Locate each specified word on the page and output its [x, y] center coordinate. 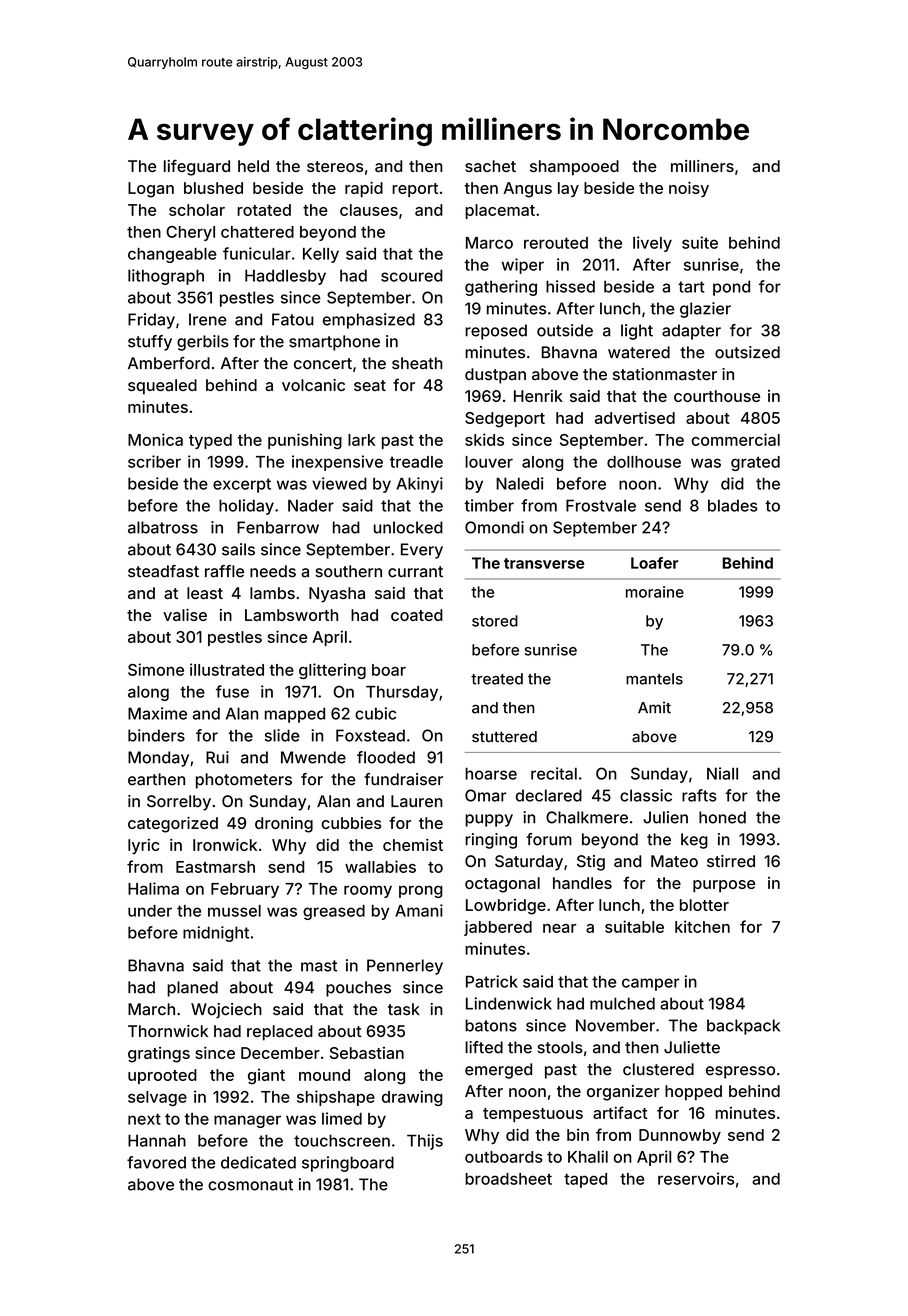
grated [755, 463]
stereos [335, 166]
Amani [419, 910]
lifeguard [197, 167]
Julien [665, 817]
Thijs [425, 1142]
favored [156, 1162]
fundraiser [403, 779]
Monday [158, 759]
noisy [689, 189]
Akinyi [419, 485]
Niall [722, 773]
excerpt [242, 485]
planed [192, 989]
